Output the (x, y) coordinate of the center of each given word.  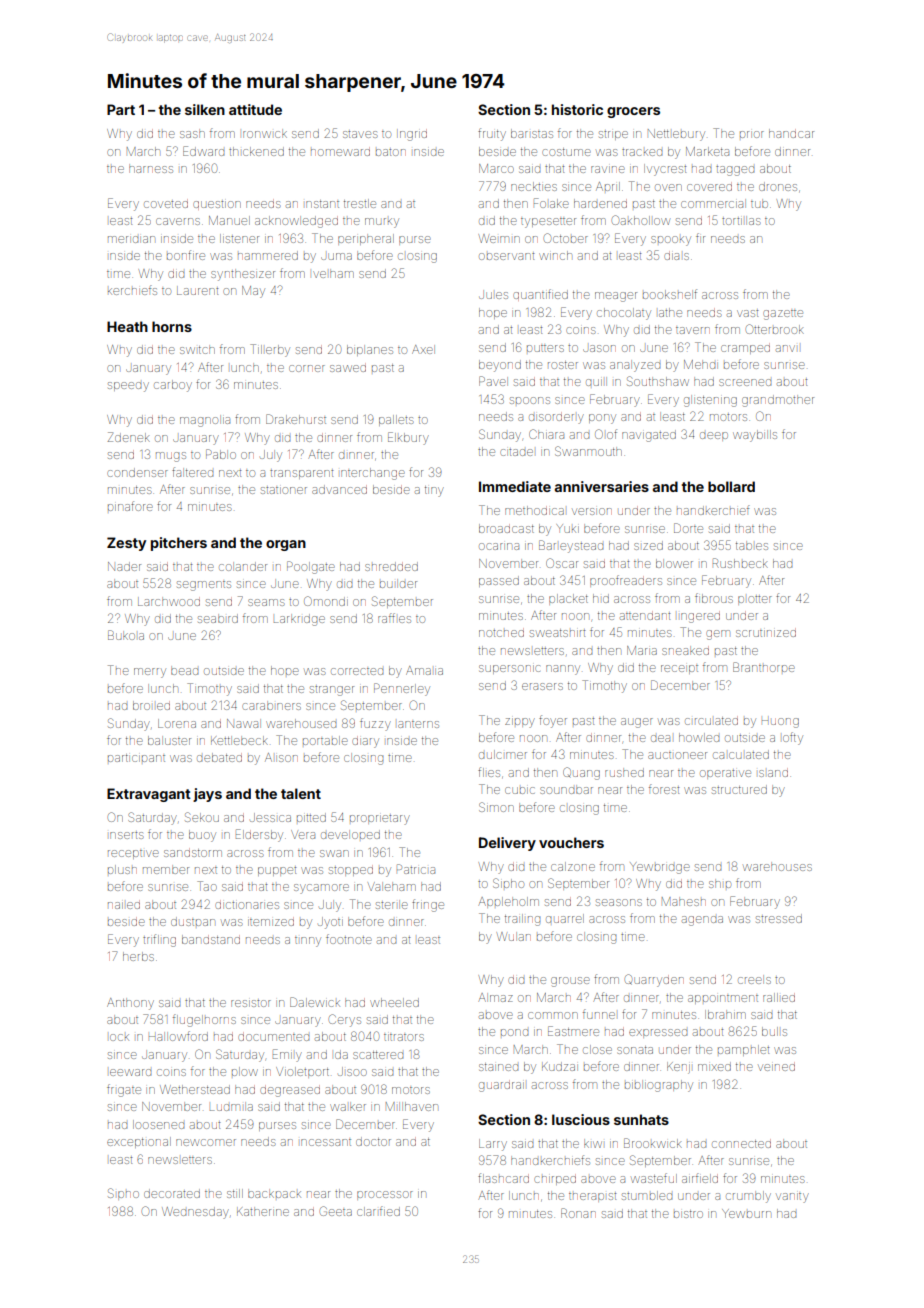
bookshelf (670, 294)
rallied (779, 997)
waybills (755, 436)
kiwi (593, 1143)
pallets (396, 420)
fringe (428, 905)
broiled (151, 705)
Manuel (229, 220)
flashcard (503, 1178)
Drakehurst (296, 419)
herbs (138, 956)
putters (545, 348)
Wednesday (195, 1213)
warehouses (777, 866)
